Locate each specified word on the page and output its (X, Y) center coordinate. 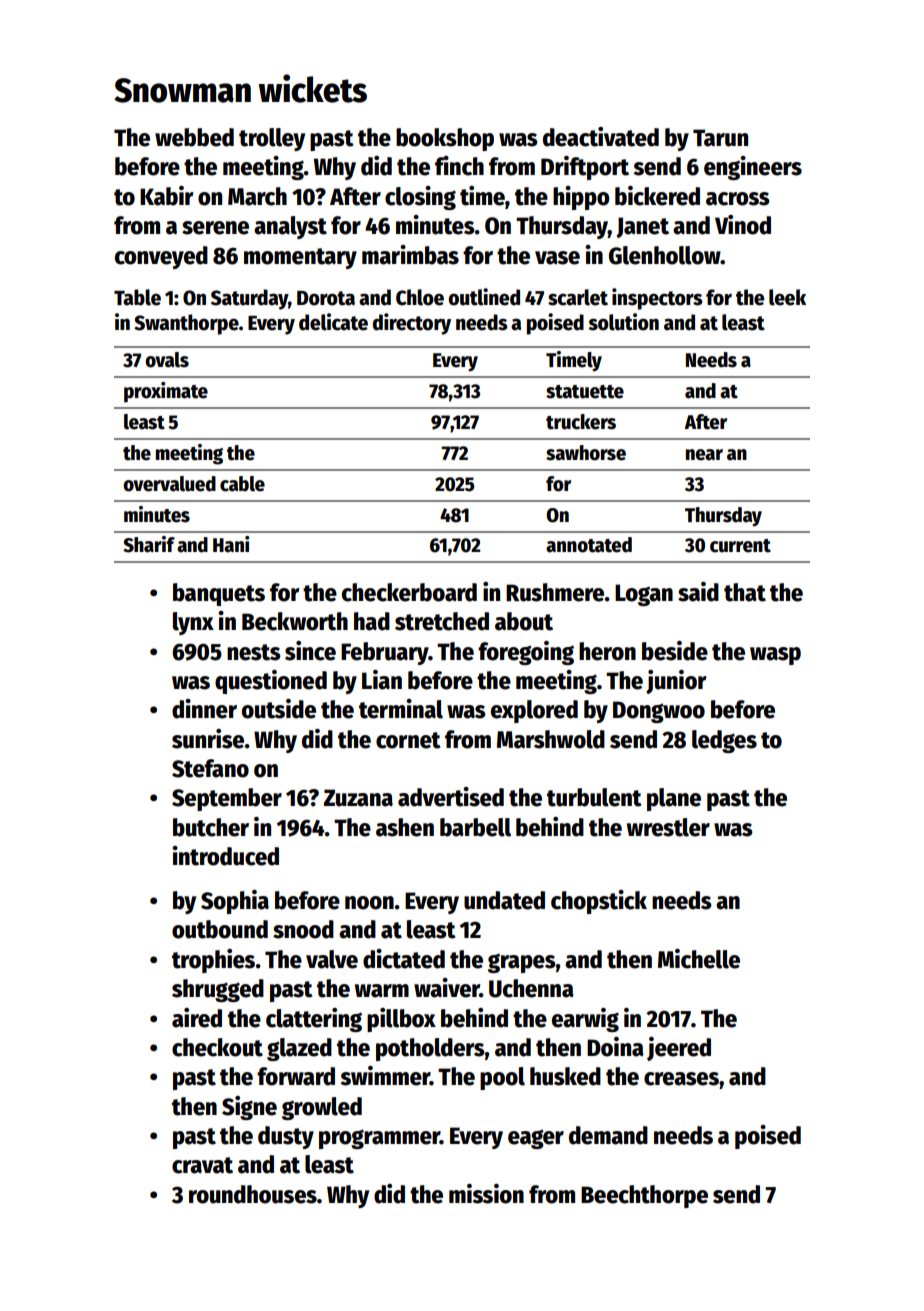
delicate (333, 322)
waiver (447, 988)
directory (412, 324)
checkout (217, 1047)
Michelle (699, 959)
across (738, 199)
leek (787, 297)
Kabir (166, 196)
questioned (271, 682)
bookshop (445, 139)
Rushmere (555, 592)
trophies (213, 961)
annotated (589, 545)
